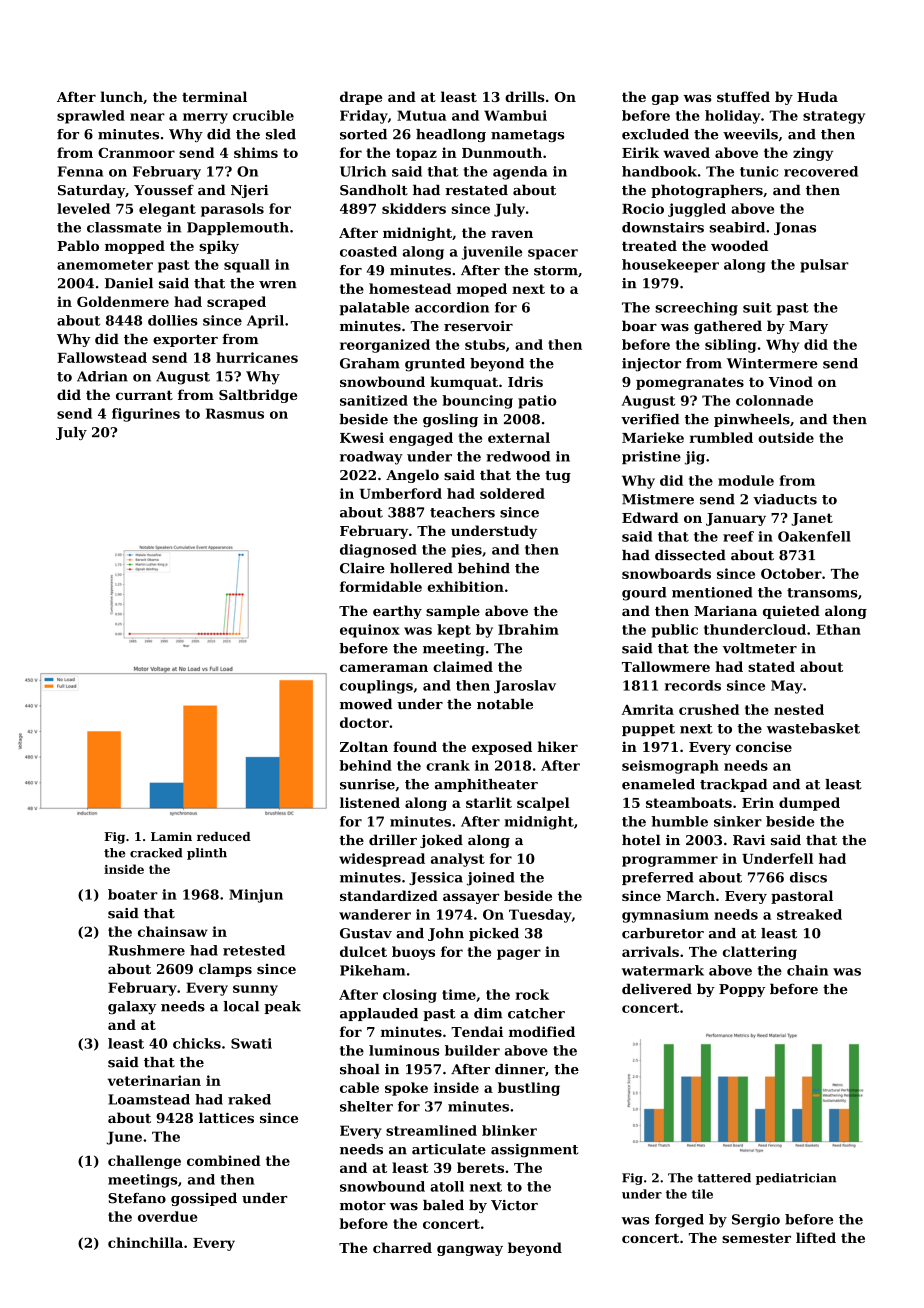 The image size is (924, 1308). What do you see at coordinates (171, 836) in the page?
I see `Lamin` at bounding box center [171, 836].
